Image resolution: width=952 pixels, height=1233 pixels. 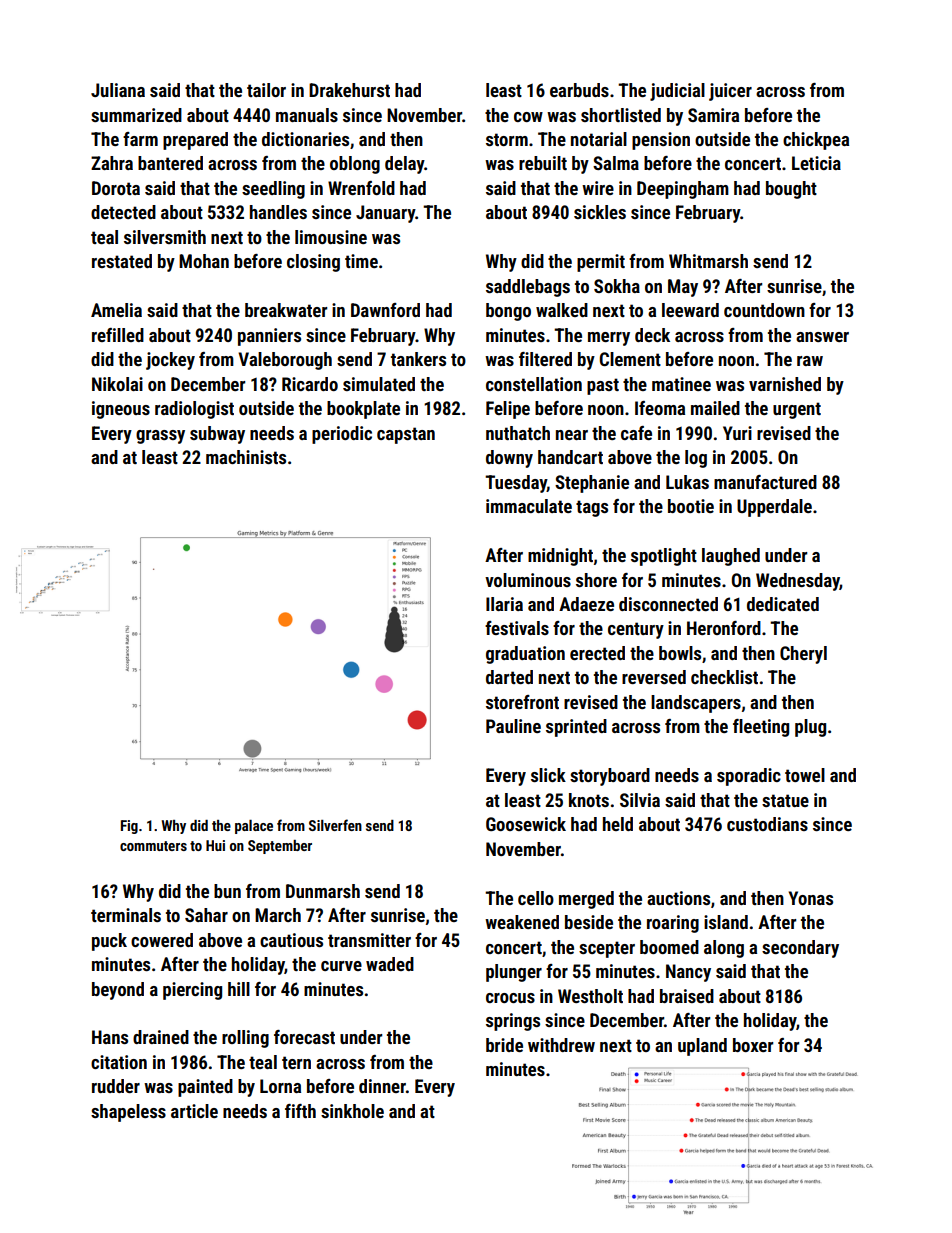 What do you see at coordinates (579, 90) in the screenshot?
I see `earbuds` at bounding box center [579, 90].
